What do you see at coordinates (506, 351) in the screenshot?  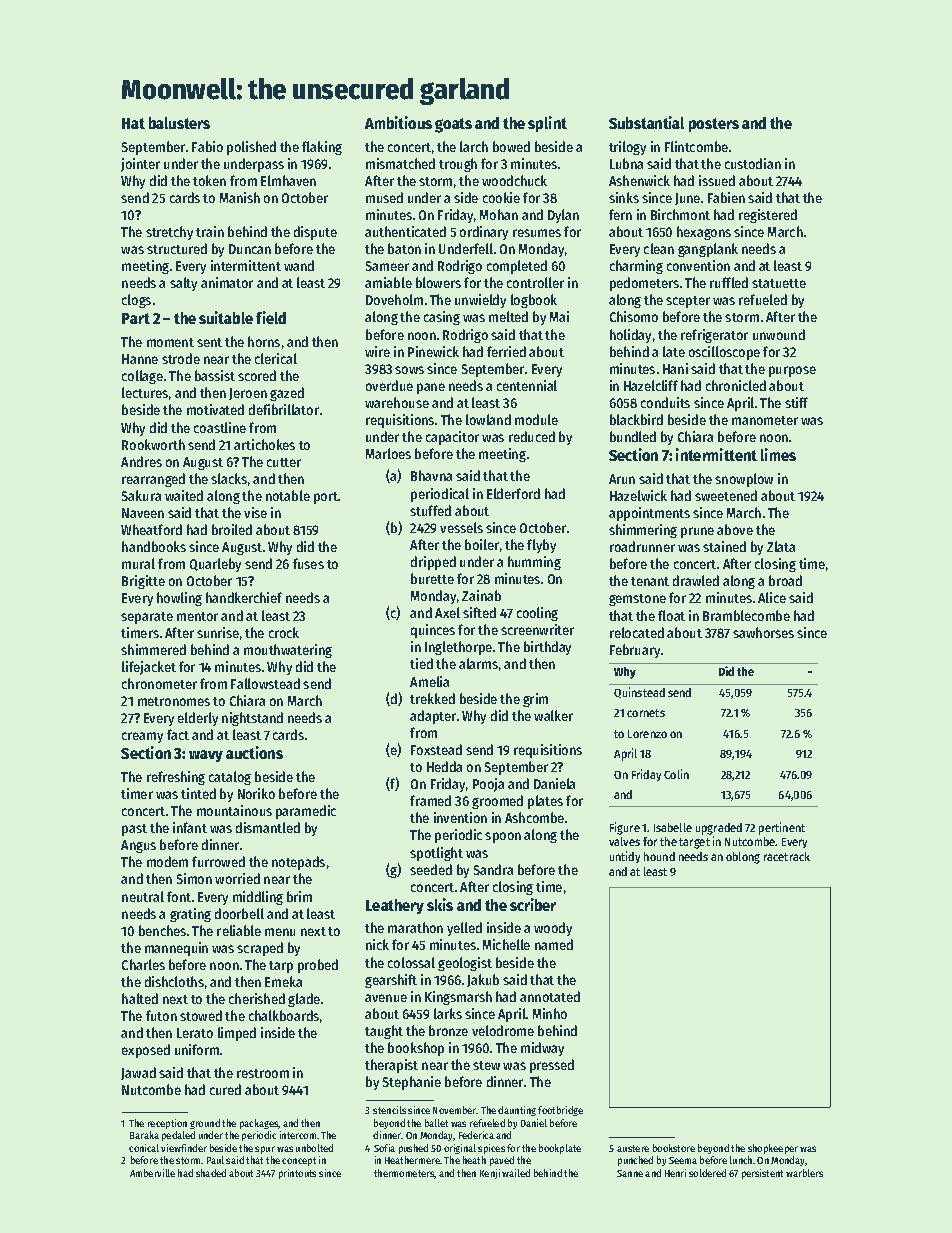 I see `ferried` at bounding box center [506, 351].
